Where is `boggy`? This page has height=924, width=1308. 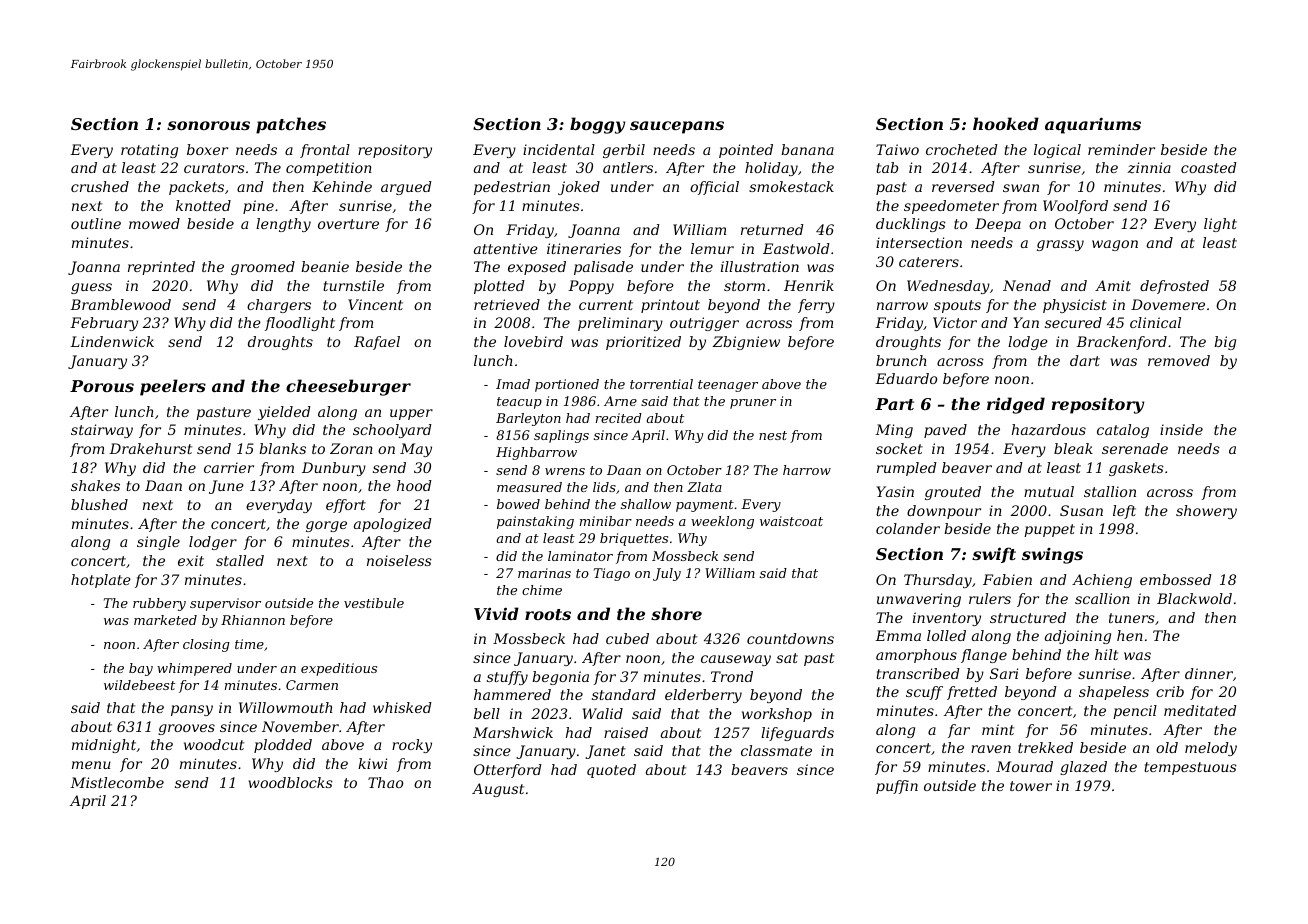
boggy is located at coordinates (597, 125).
